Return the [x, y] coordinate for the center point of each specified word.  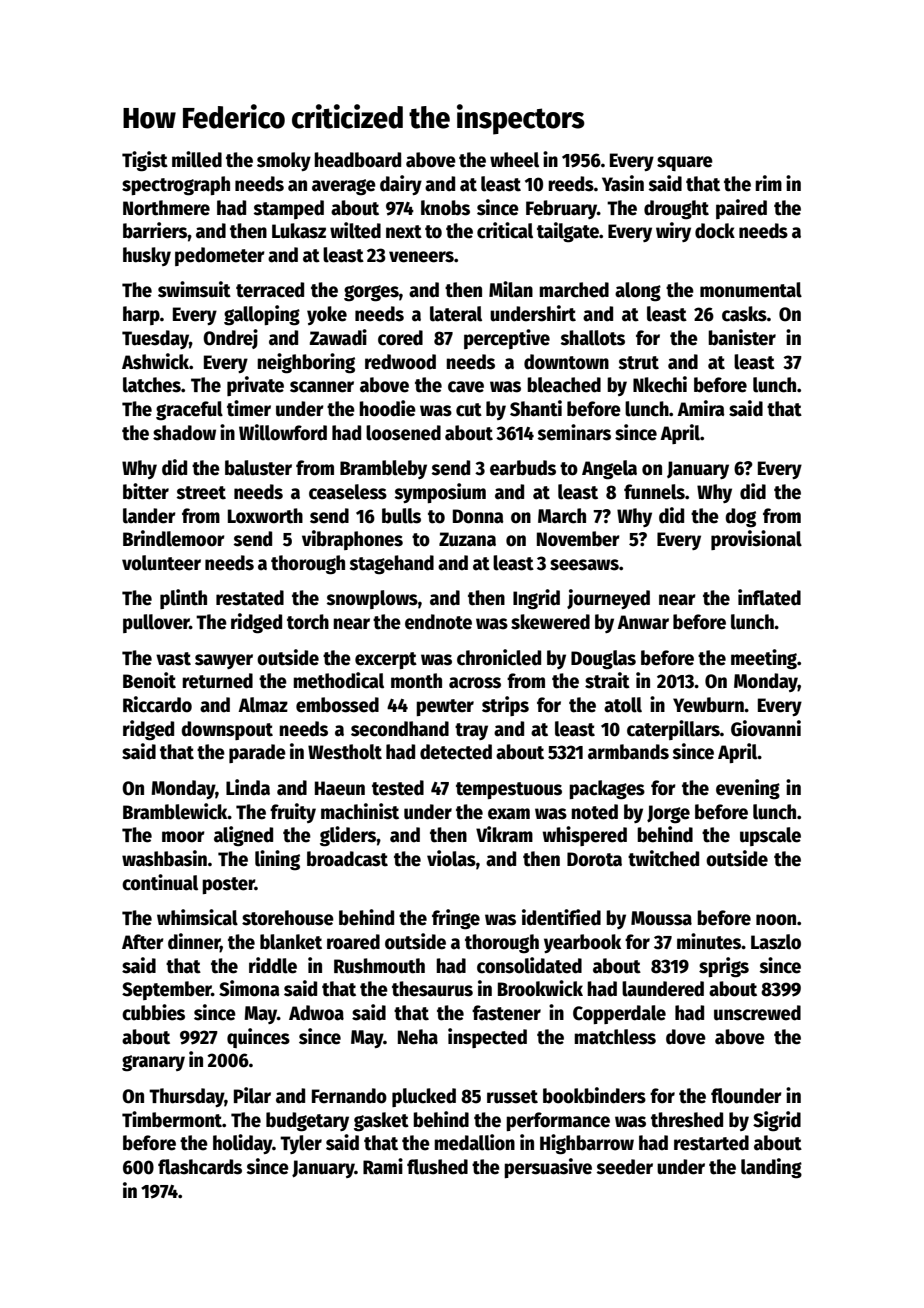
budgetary [307, 1122]
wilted [355, 230]
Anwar [643, 622]
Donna [478, 516]
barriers [155, 230]
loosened [403, 433]
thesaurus [432, 989]
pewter [445, 707]
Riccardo [157, 704]
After [143, 942]
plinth [183, 599]
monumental [751, 290]
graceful [189, 411]
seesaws [584, 565]
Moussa [661, 918]
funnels [654, 492]
